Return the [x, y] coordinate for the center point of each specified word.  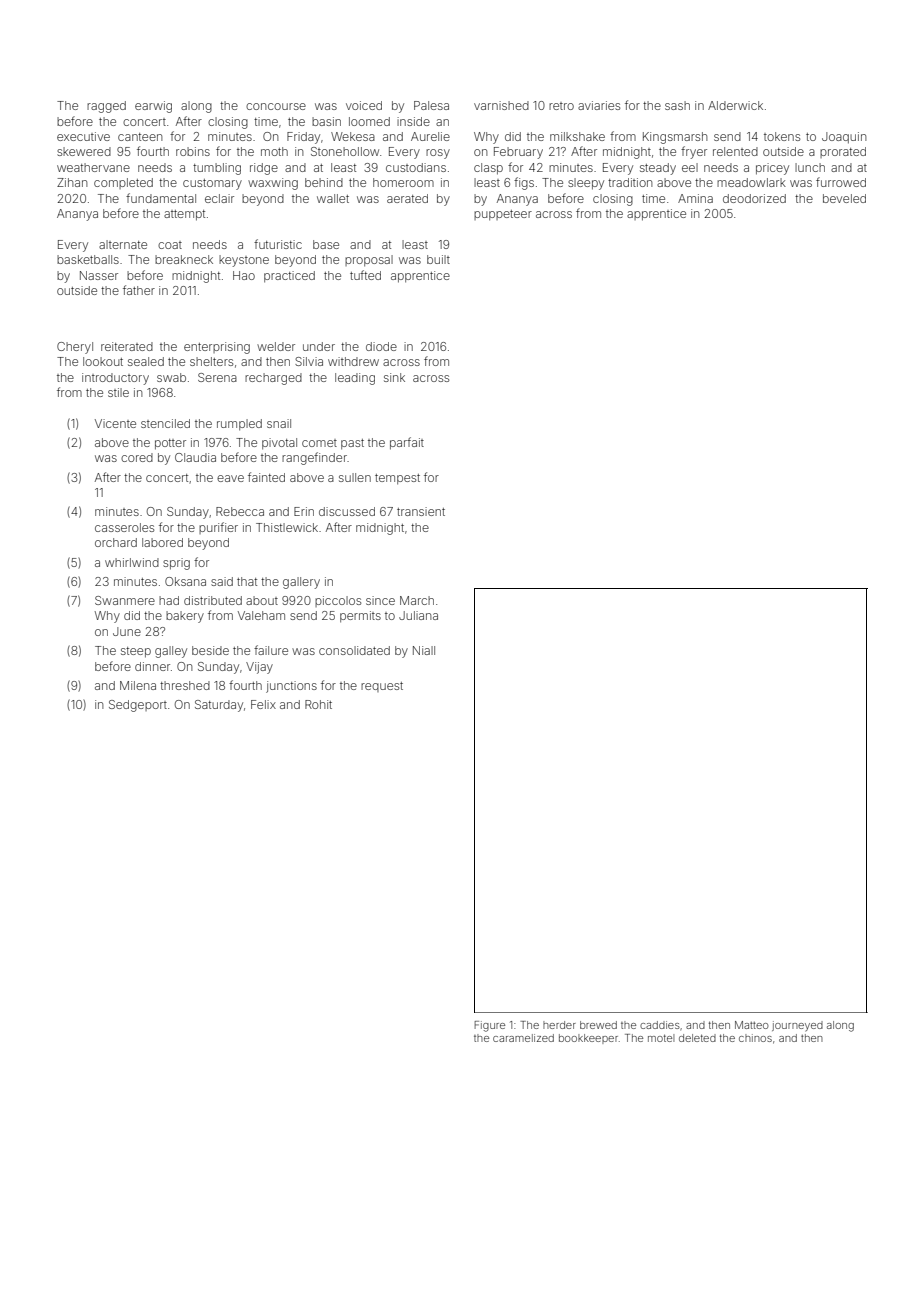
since [380, 600]
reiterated [127, 346]
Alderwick [735, 105]
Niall [424, 650]
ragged [106, 107]
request [382, 687]
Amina [695, 198]
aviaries [599, 105]
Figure [489, 1026]
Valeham [261, 615]
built [438, 259]
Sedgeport [138, 706]
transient [421, 511]
